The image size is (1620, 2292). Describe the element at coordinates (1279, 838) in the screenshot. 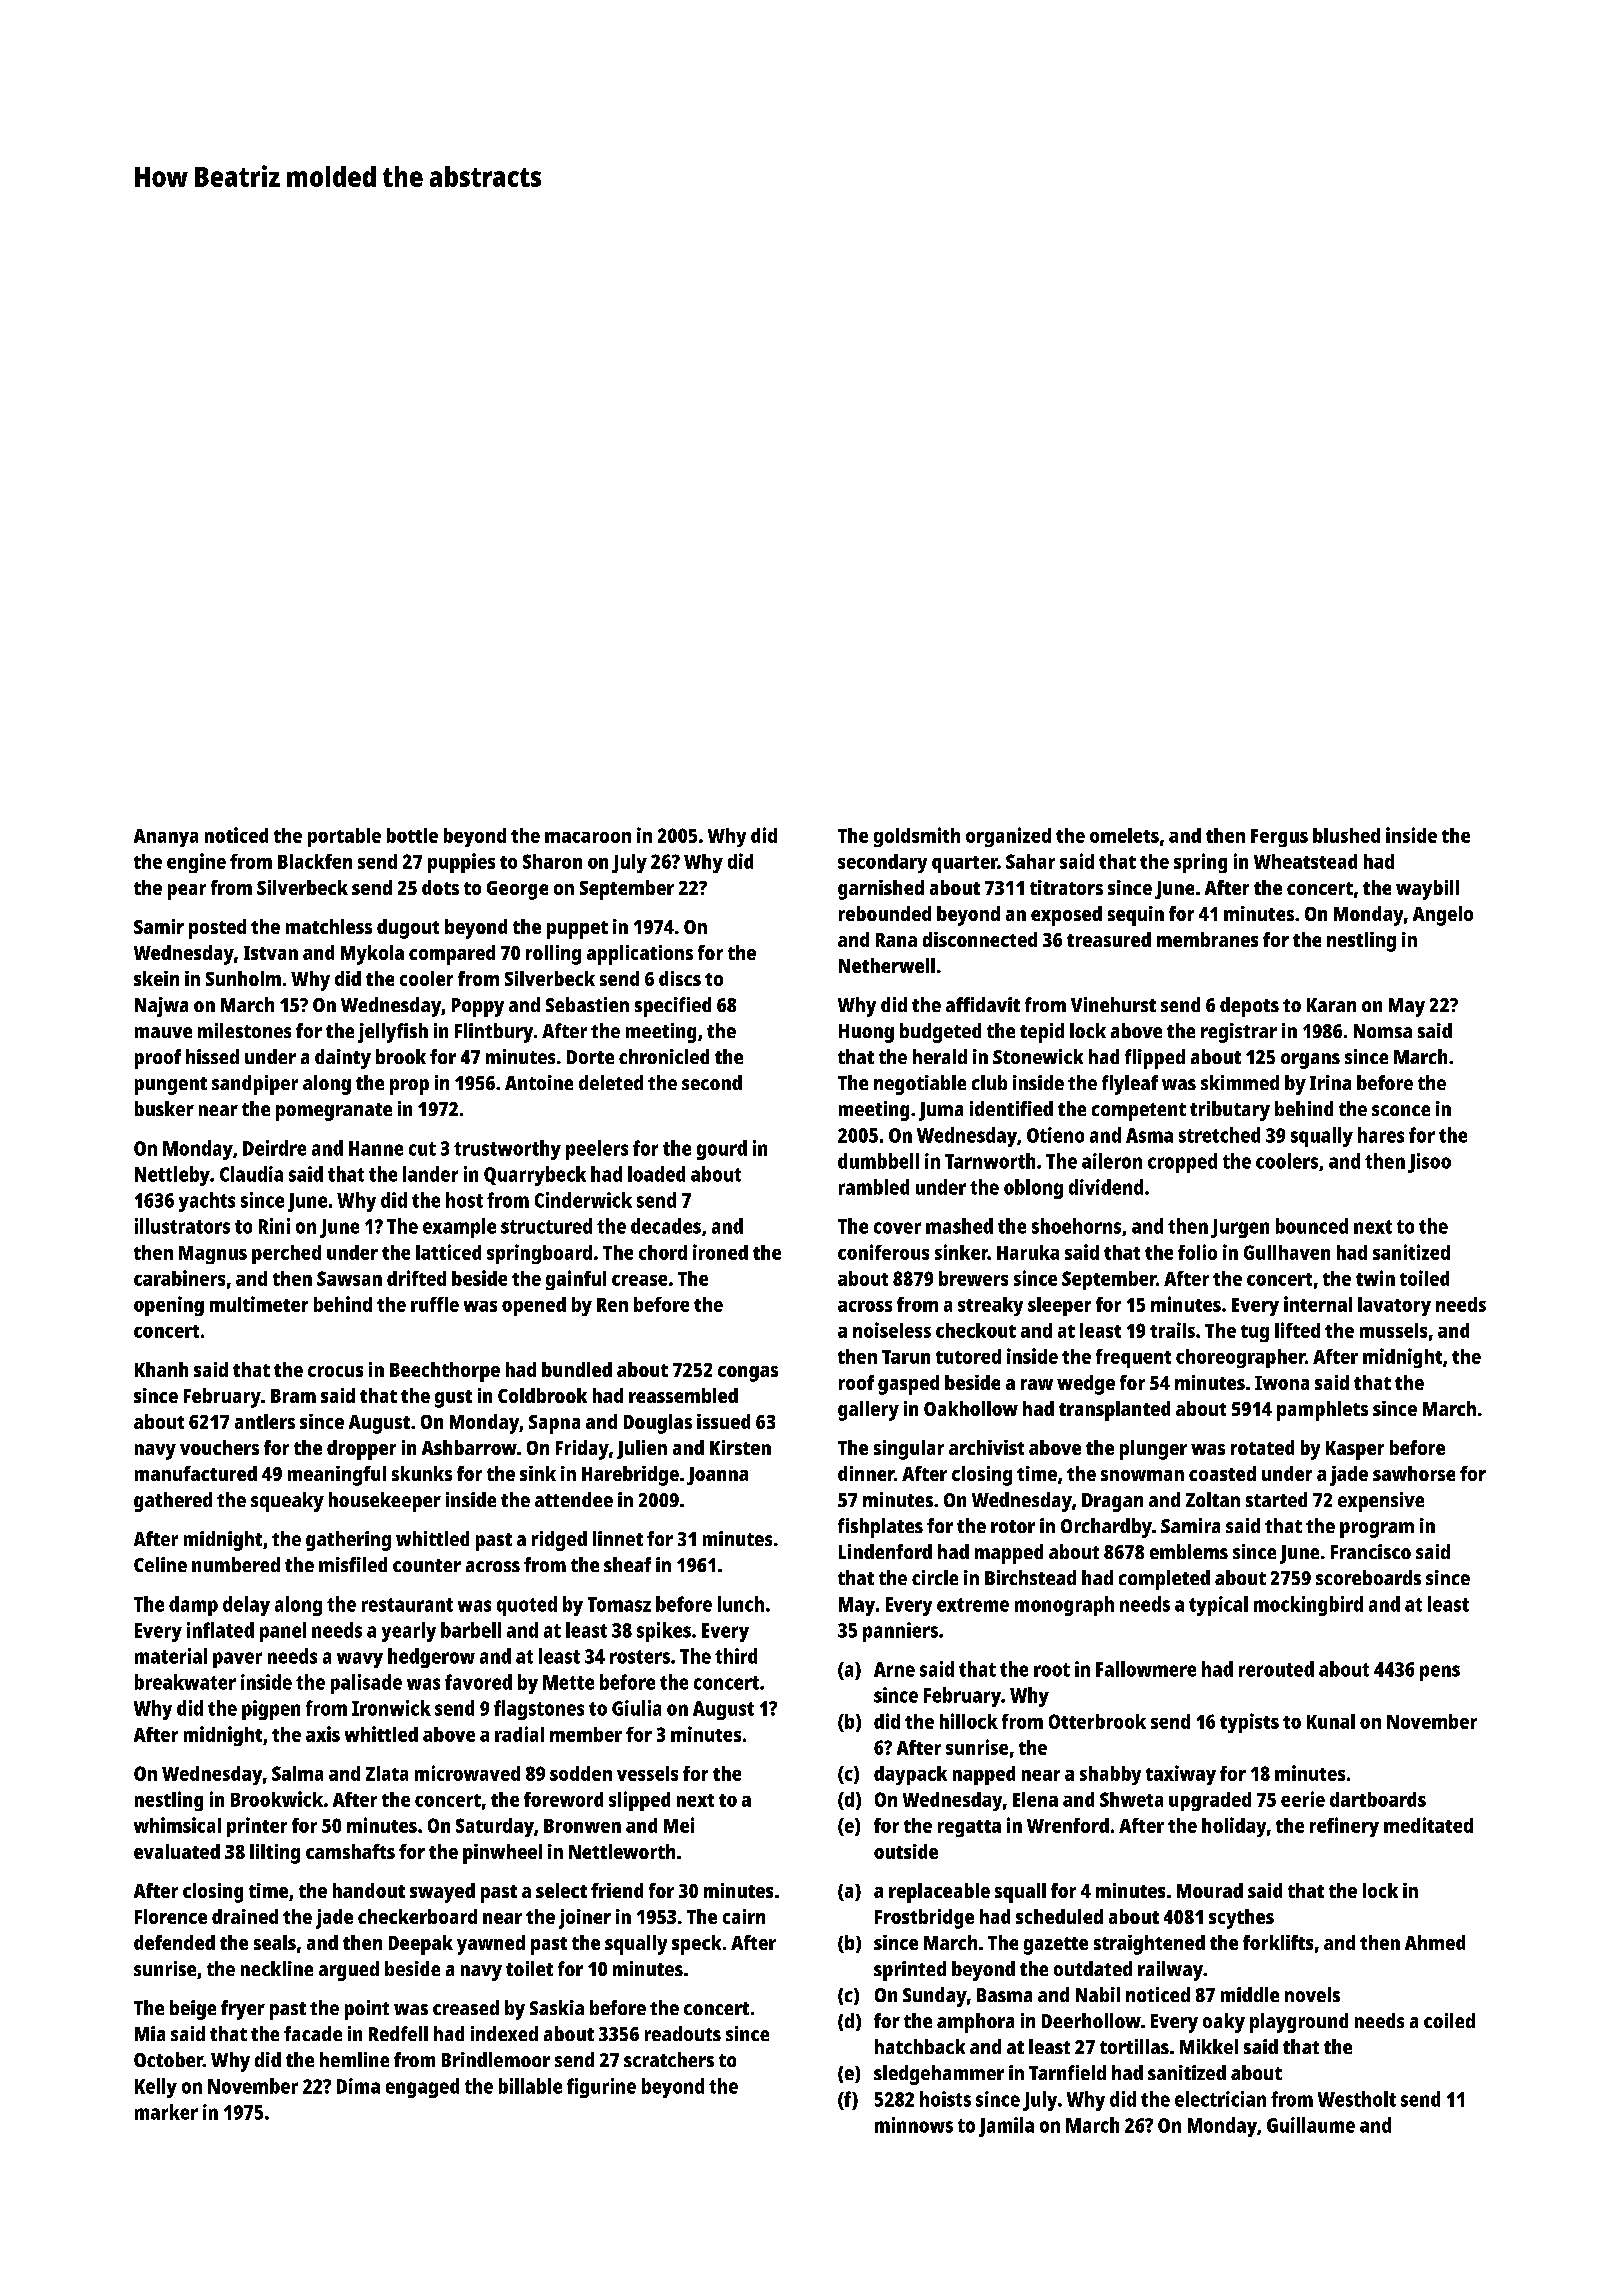

I see `Fergus` at that location.
